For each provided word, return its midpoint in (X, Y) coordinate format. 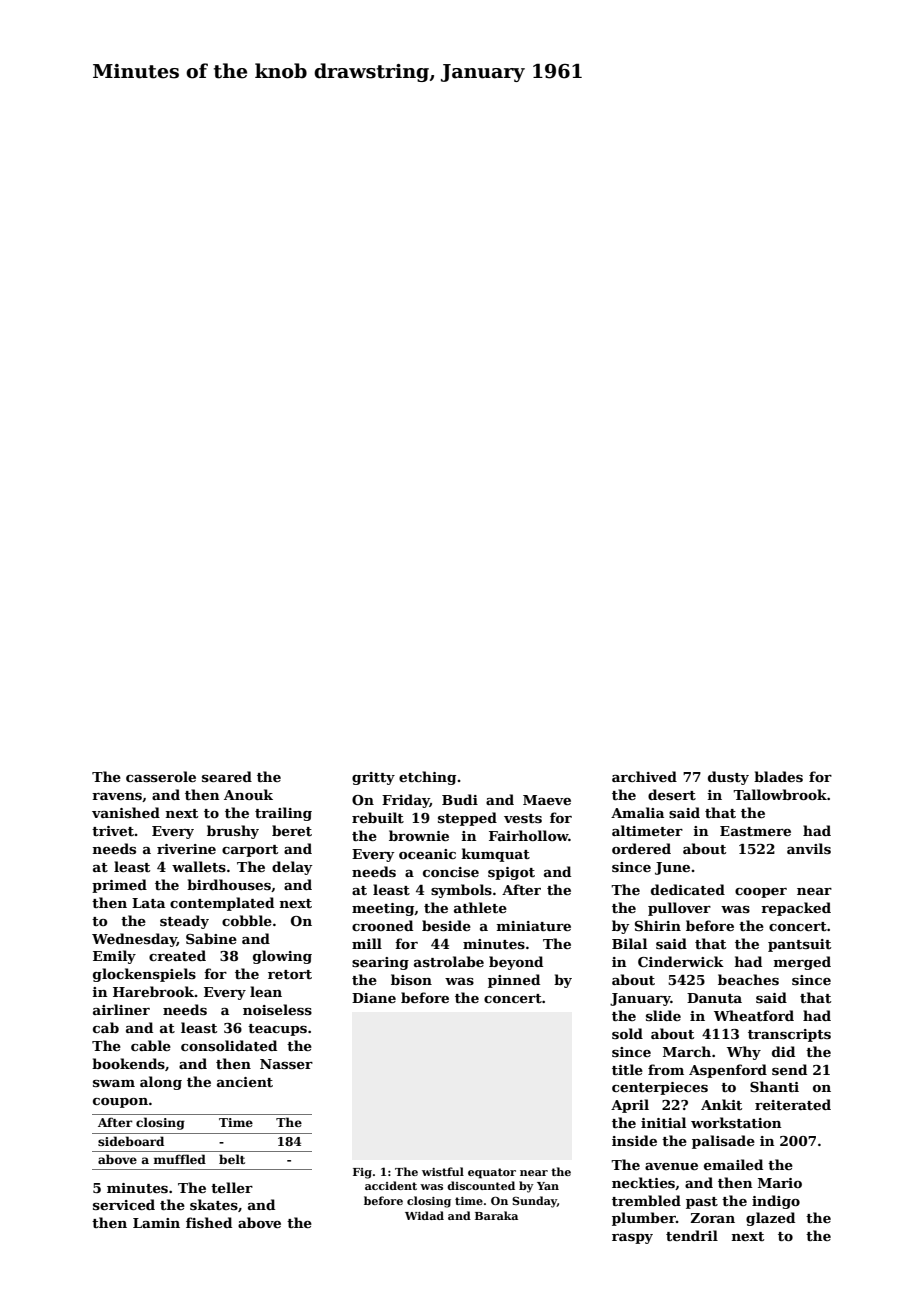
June (672, 868)
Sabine (211, 938)
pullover (679, 909)
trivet (113, 831)
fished (209, 1222)
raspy (632, 1239)
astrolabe (449, 961)
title (627, 1069)
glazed (770, 1219)
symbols (461, 891)
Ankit (721, 1104)
